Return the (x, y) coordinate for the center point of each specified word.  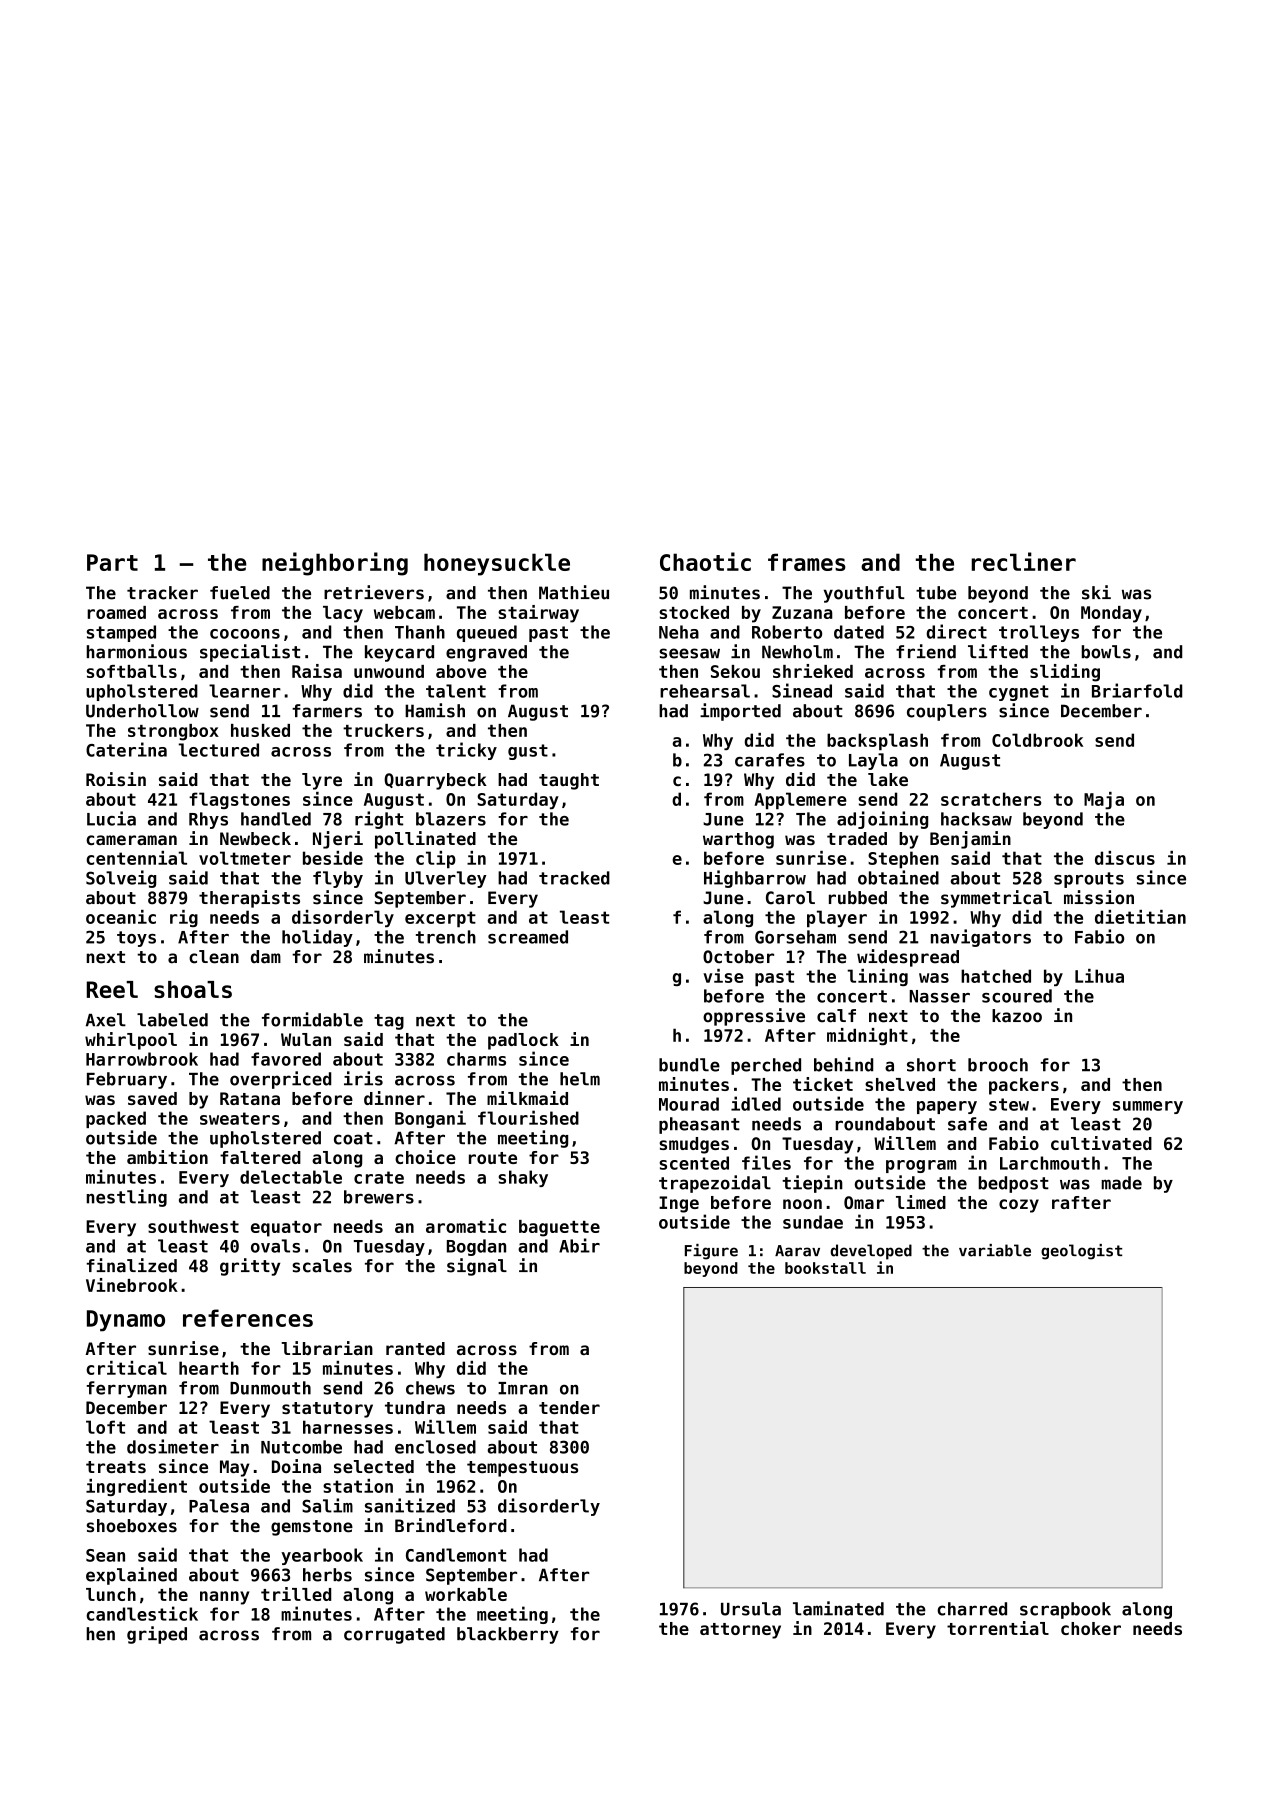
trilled (296, 1594)
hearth (209, 1368)
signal (477, 1267)
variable (995, 1250)
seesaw (689, 653)
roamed (116, 612)
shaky (523, 1178)
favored (286, 1059)
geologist (1081, 1252)
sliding (1065, 673)
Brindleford (451, 1525)
